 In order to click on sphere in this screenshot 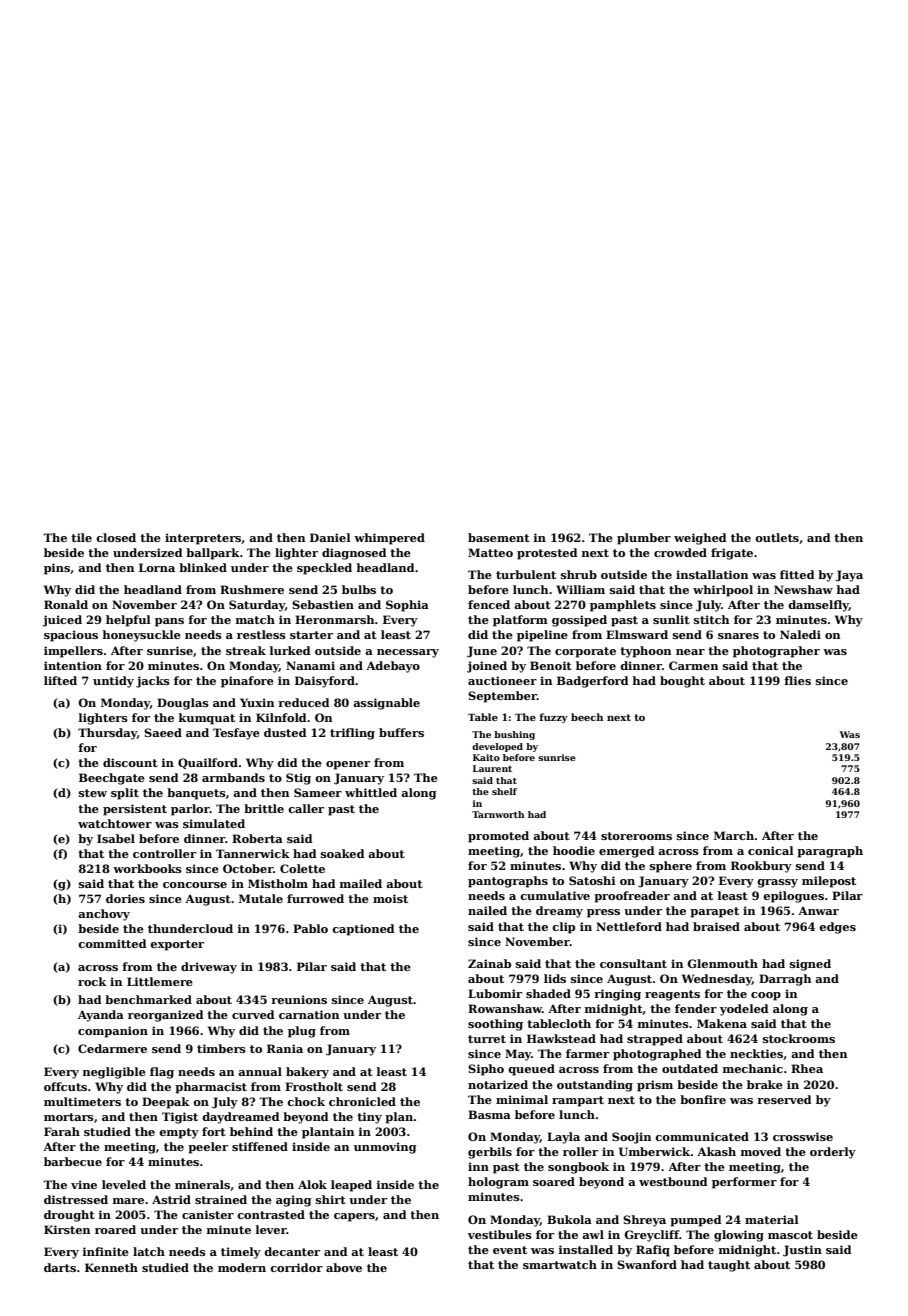, I will do `click(671, 867)`.
